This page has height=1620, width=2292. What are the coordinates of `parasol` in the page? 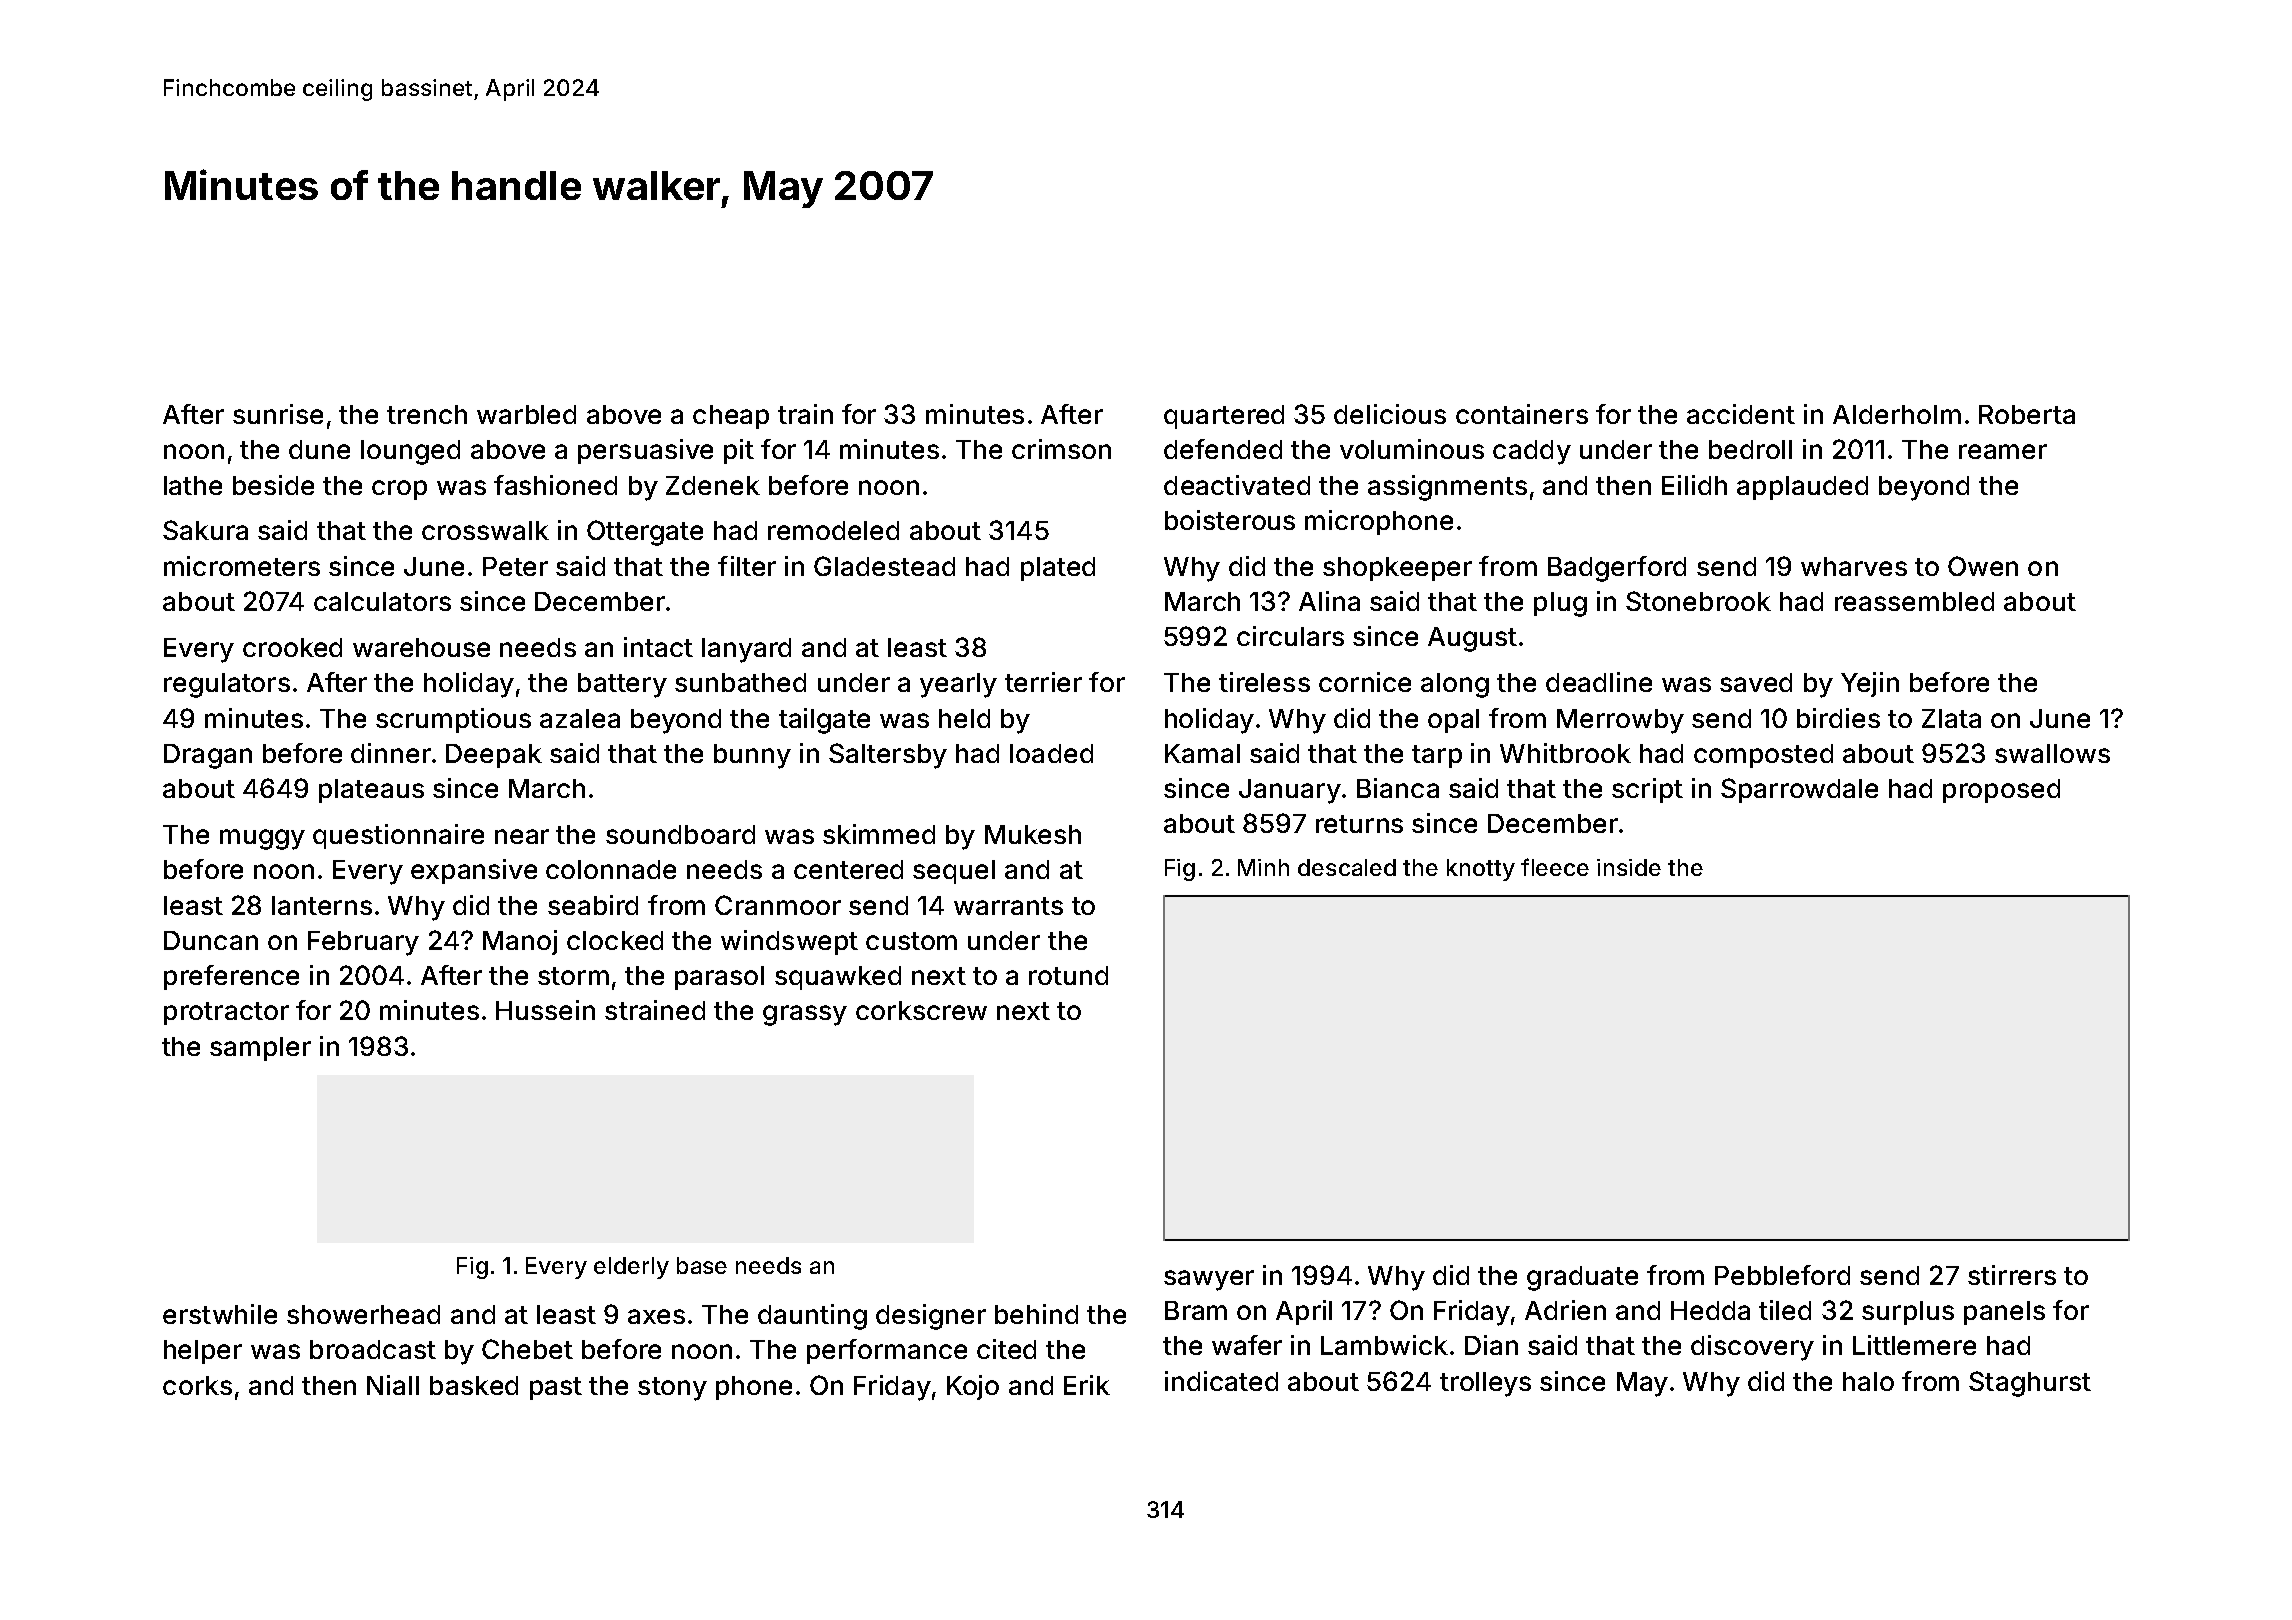 It's located at (719, 978).
